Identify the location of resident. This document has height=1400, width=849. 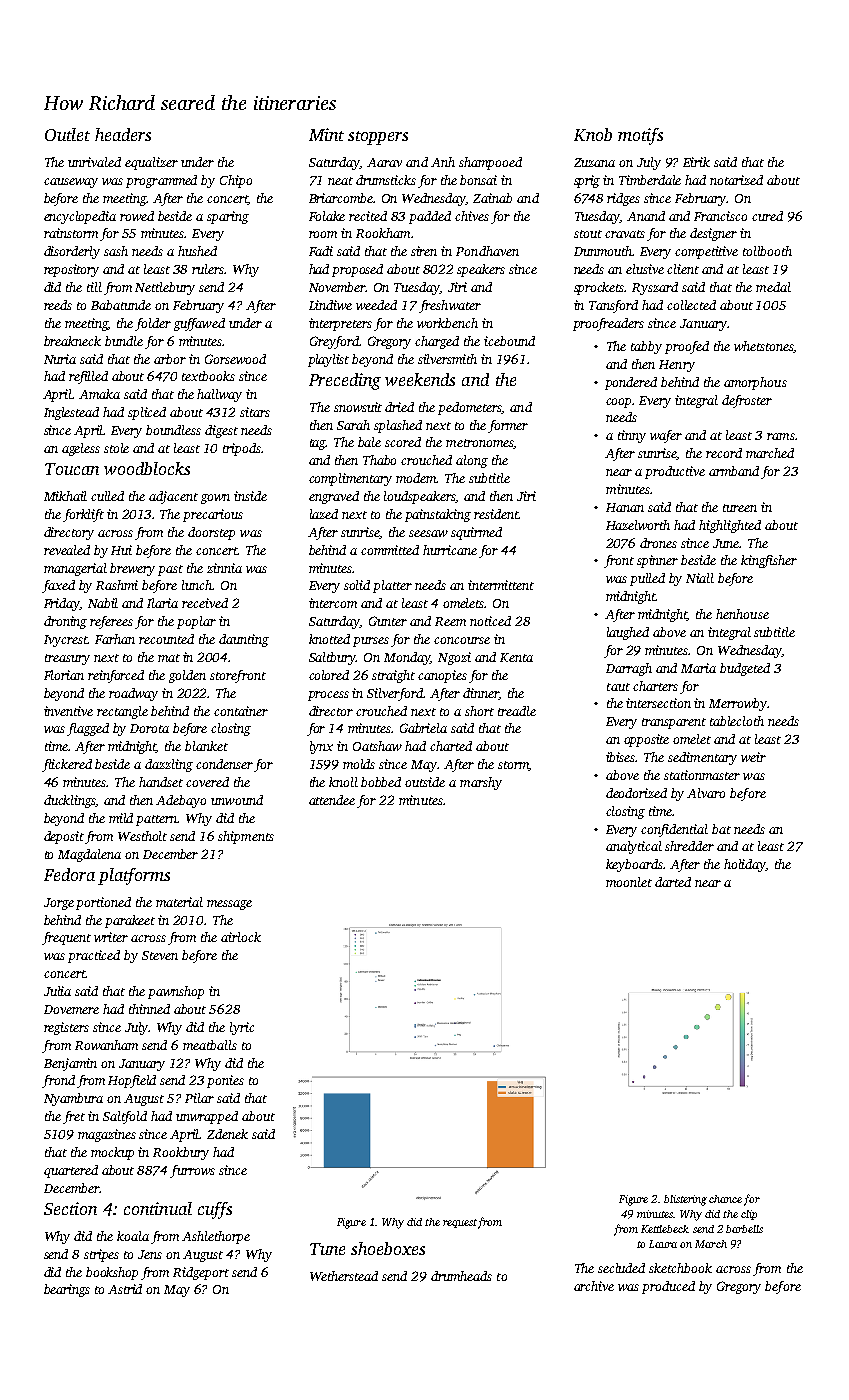
(496, 514).
